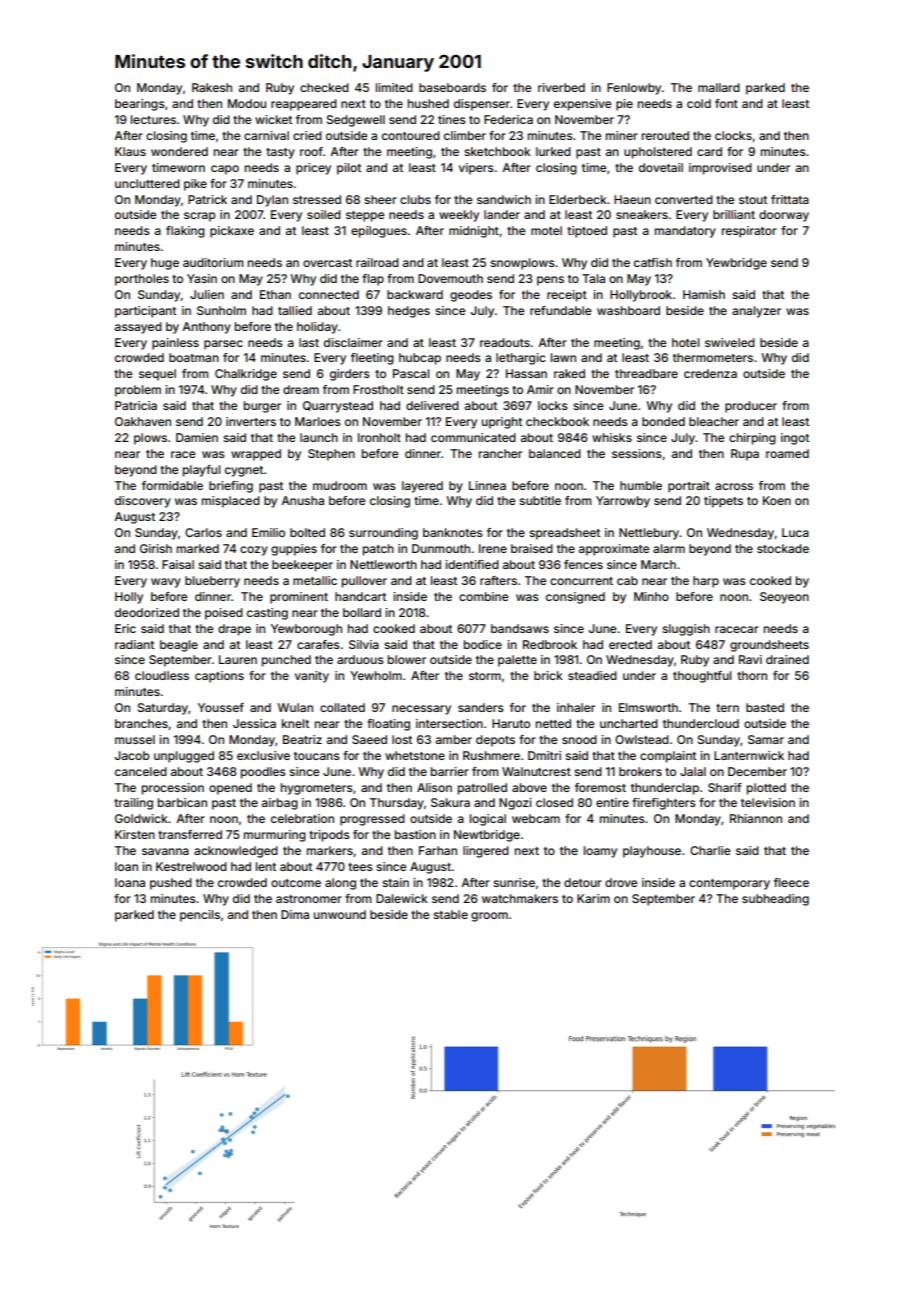 The image size is (924, 1308). I want to click on thermometers, so click(713, 357).
